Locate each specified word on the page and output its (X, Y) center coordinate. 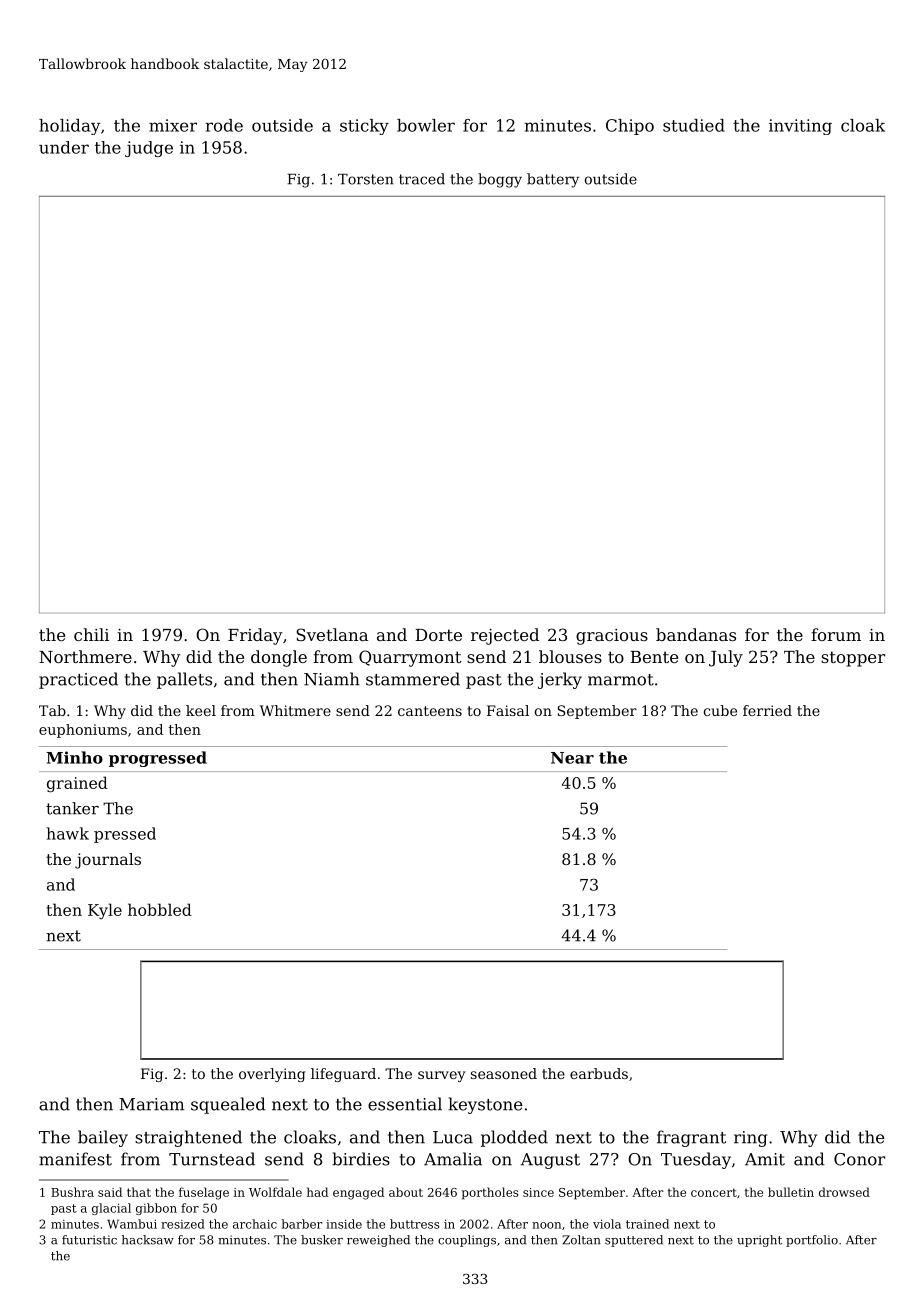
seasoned (504, 1073)
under (64, 147)
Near (572, 758)
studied (694, 125)
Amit (765, 1159)
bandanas (696, 634)
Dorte (438, 635)
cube (720, 710)
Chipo (630, 127)
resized (183, 1224)
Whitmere (295, 710)
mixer (173, 125)
